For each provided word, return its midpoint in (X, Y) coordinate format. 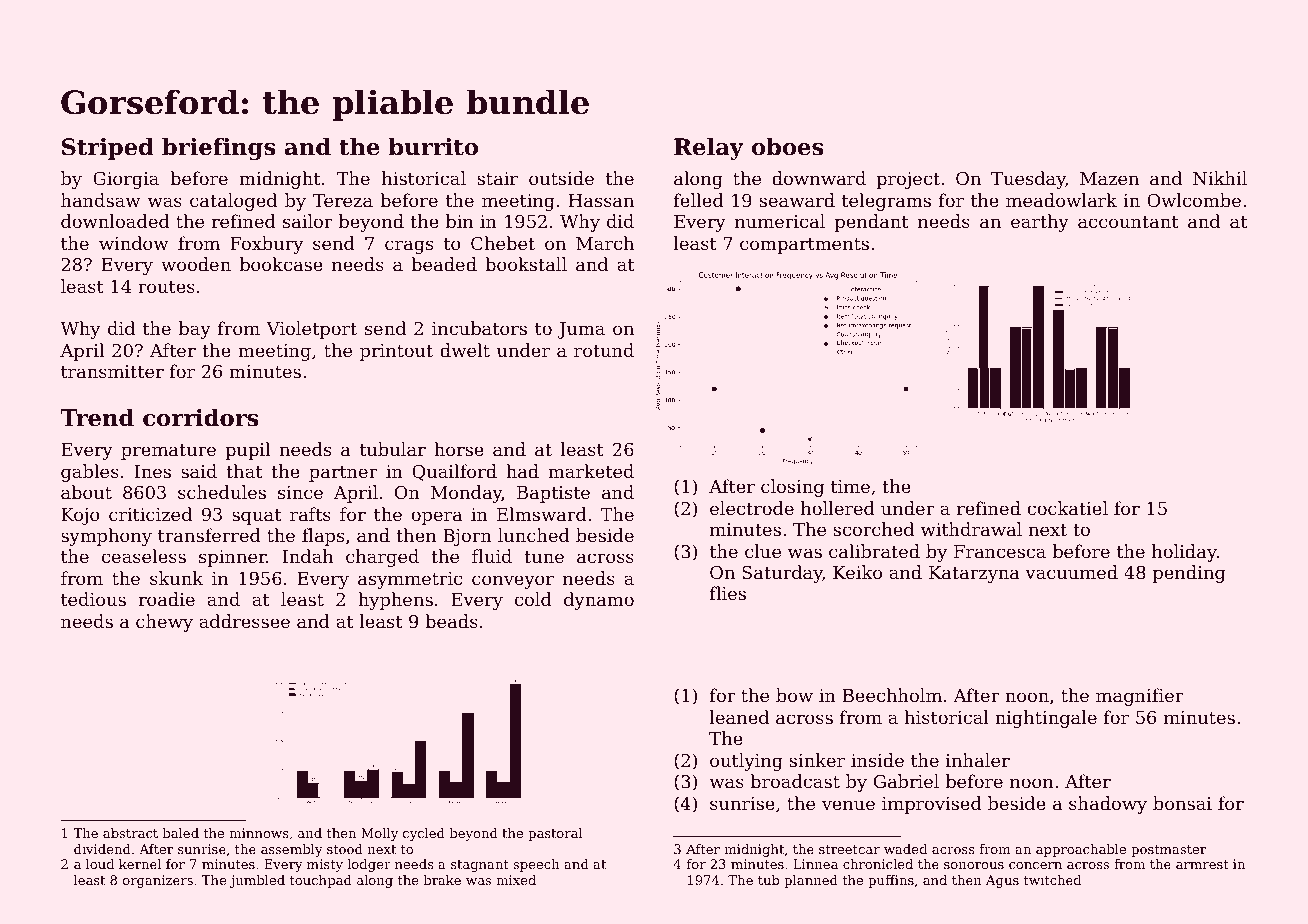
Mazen (1109, 178)
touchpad (321, 881)
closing (792, 488)
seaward (797, 200)
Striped (108, 149)
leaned (739, 717)
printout (396, 352)
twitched (1052, 880)
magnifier (1140, 697)
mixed (516, 880)
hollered (838, 508)
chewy (164, 623)
